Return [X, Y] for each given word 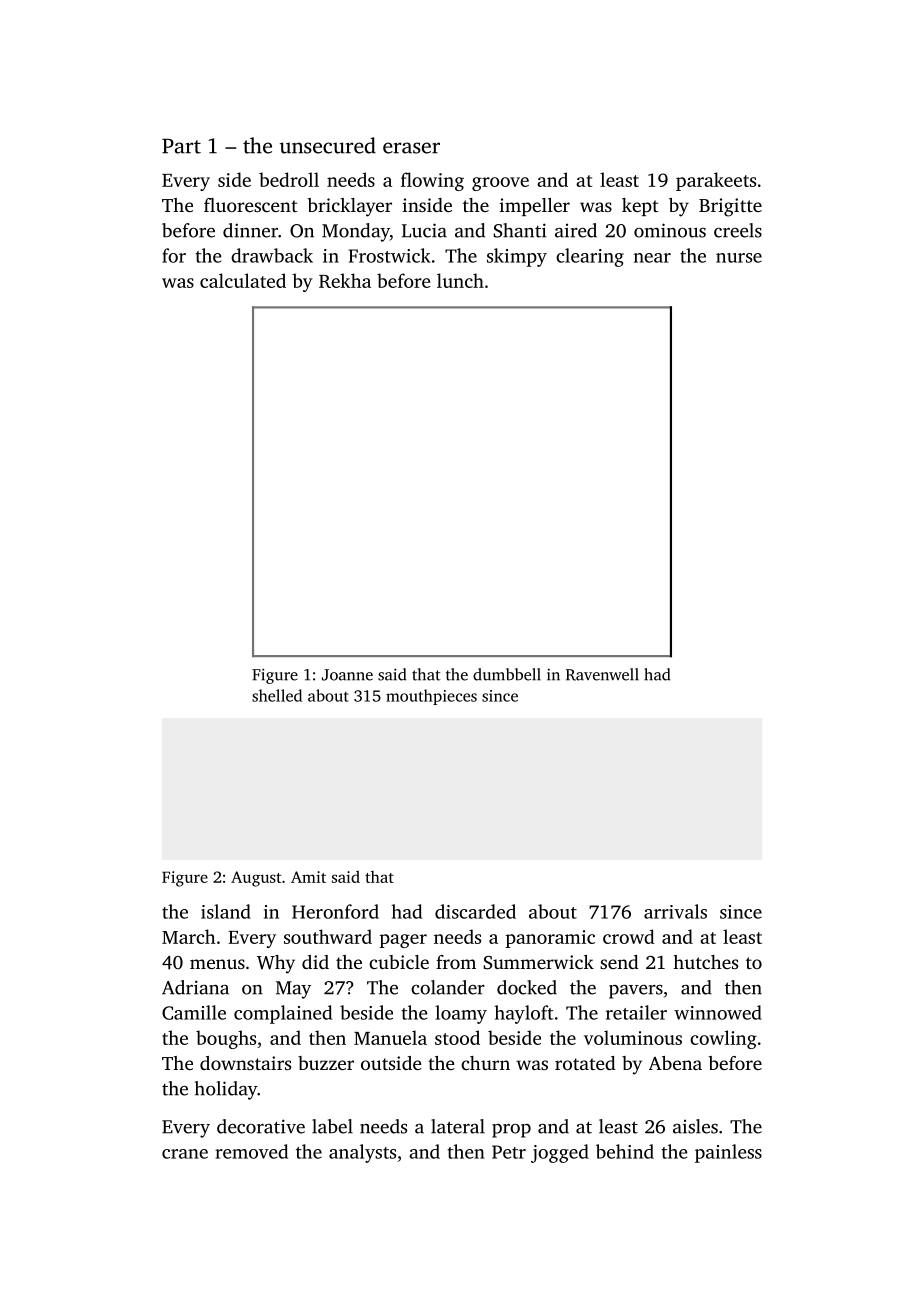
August [256, 879]
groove [500, 184]
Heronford [335, 911]
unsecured [328, 145]
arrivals [675, 911]
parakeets [716, 181]
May [293, 990]
